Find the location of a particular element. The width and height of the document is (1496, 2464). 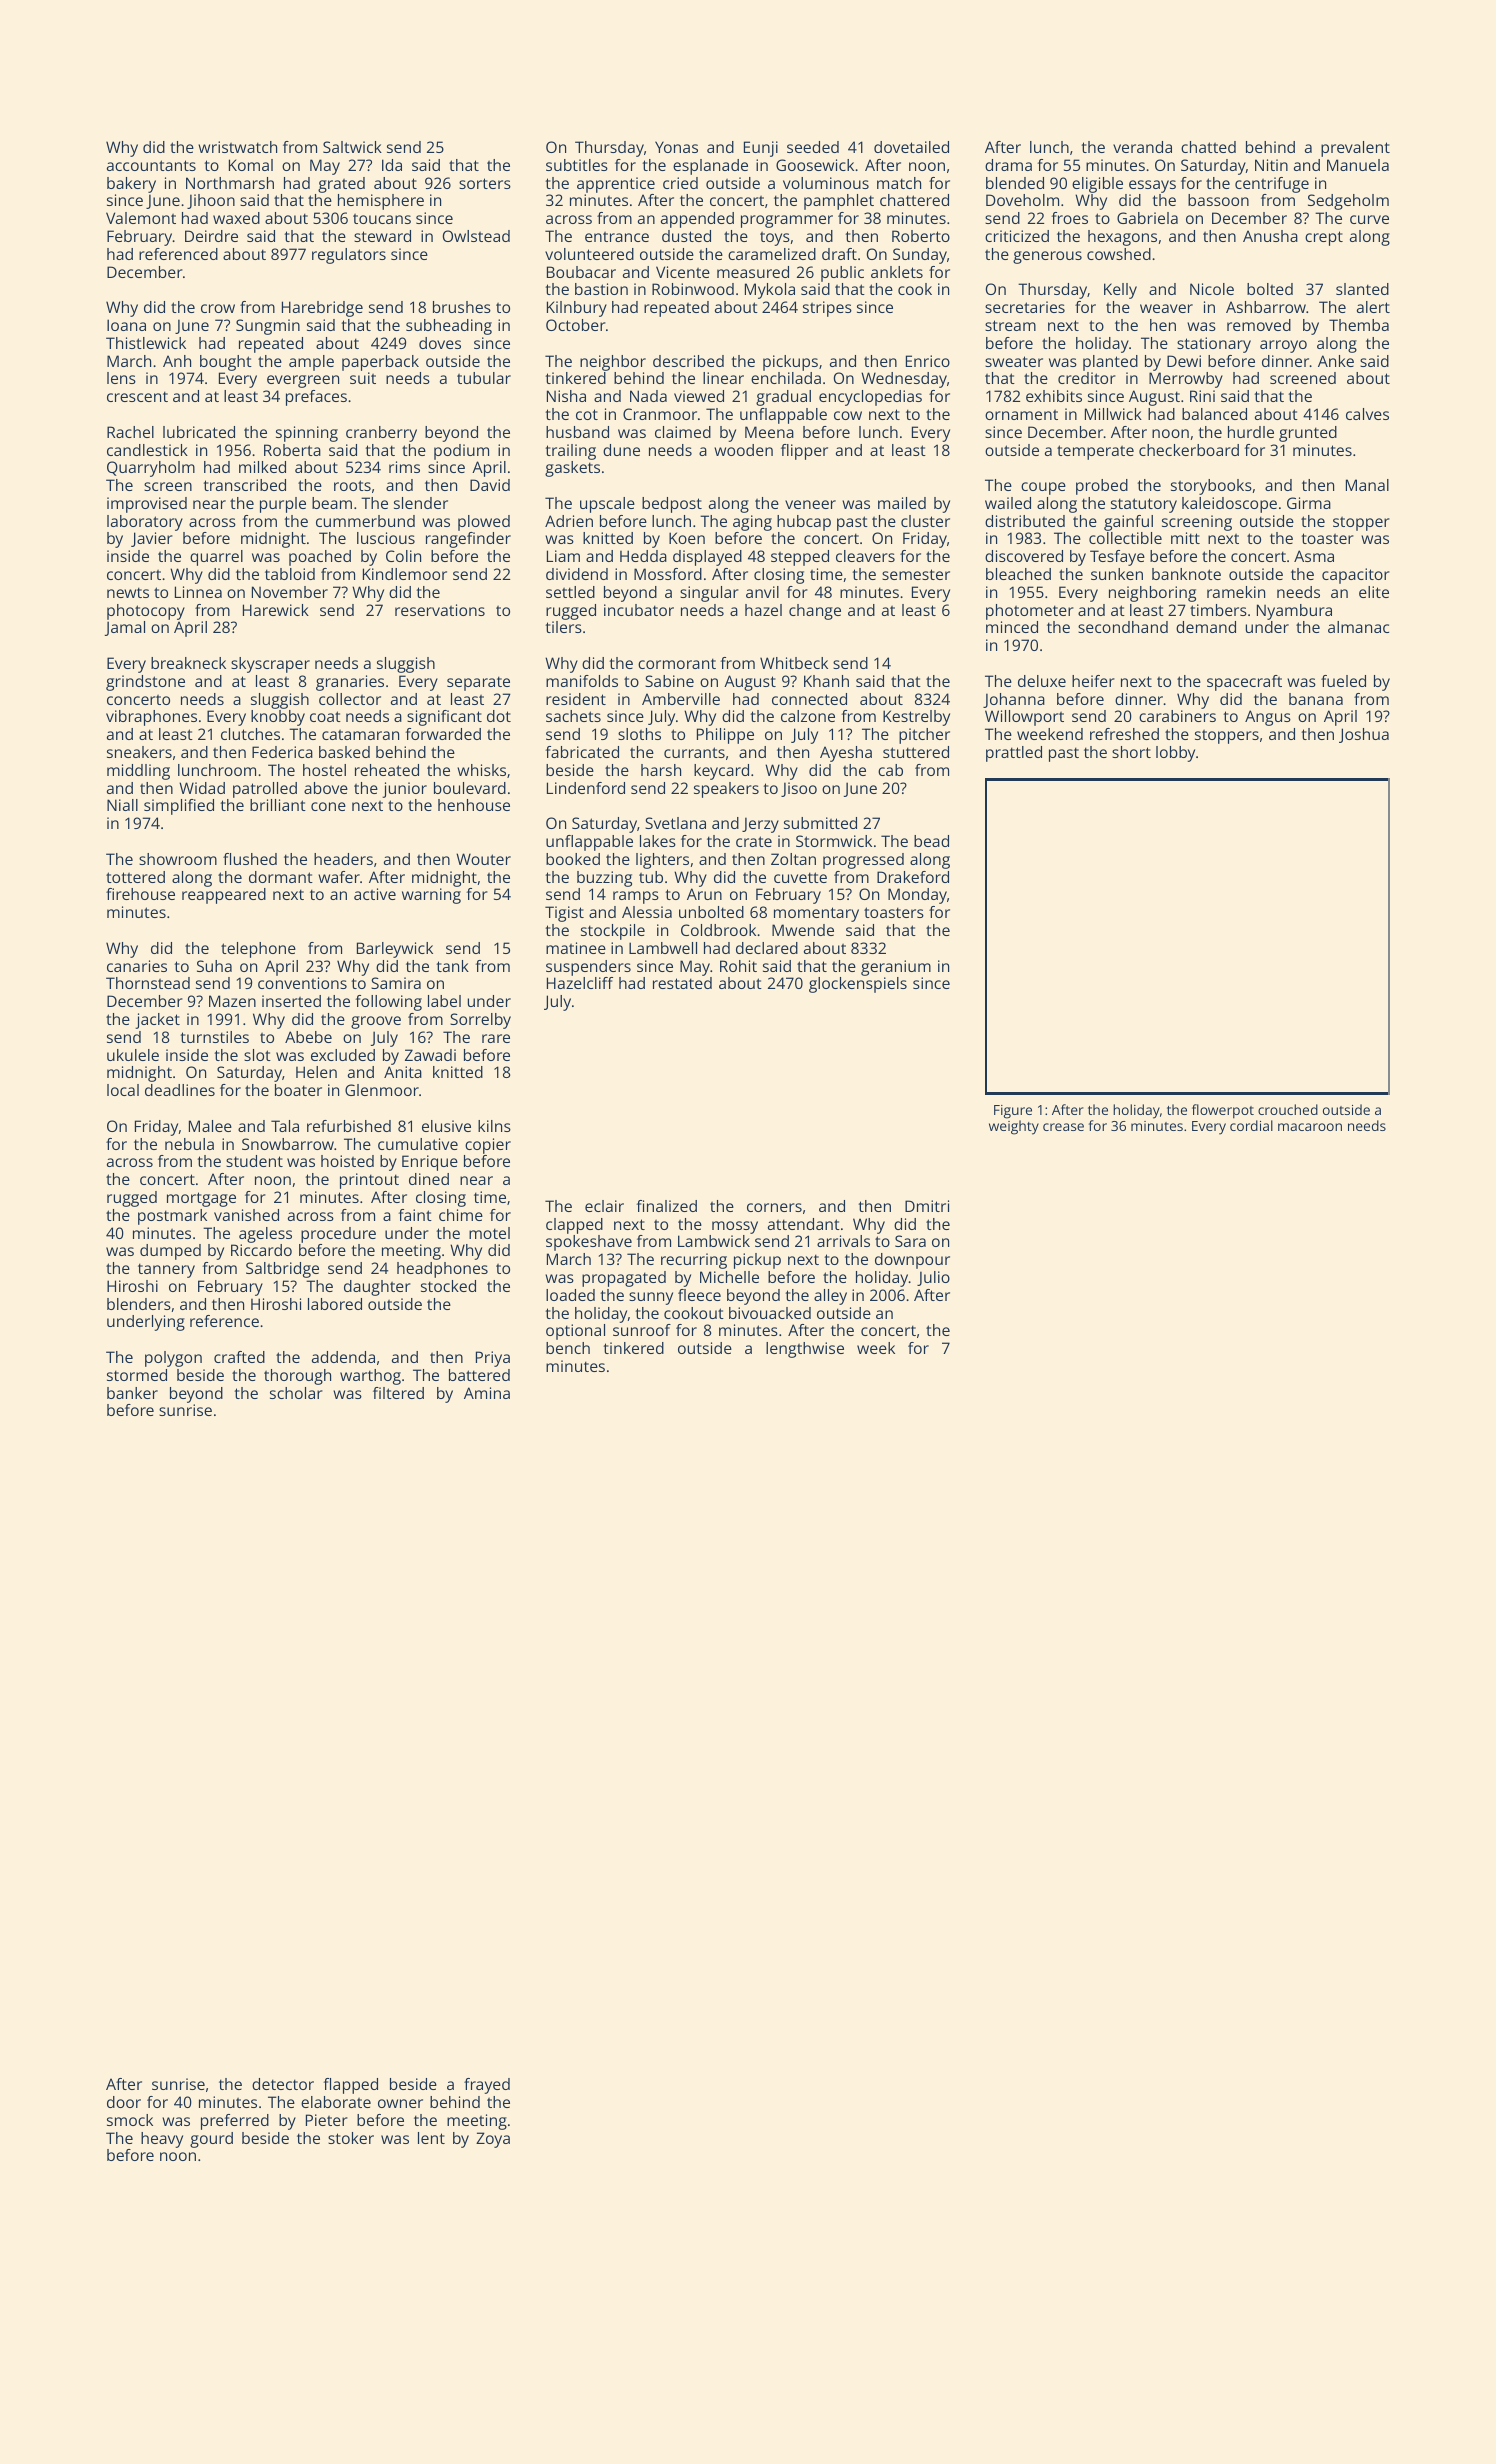

Gabriela is located at coordinates (1147, 218).
